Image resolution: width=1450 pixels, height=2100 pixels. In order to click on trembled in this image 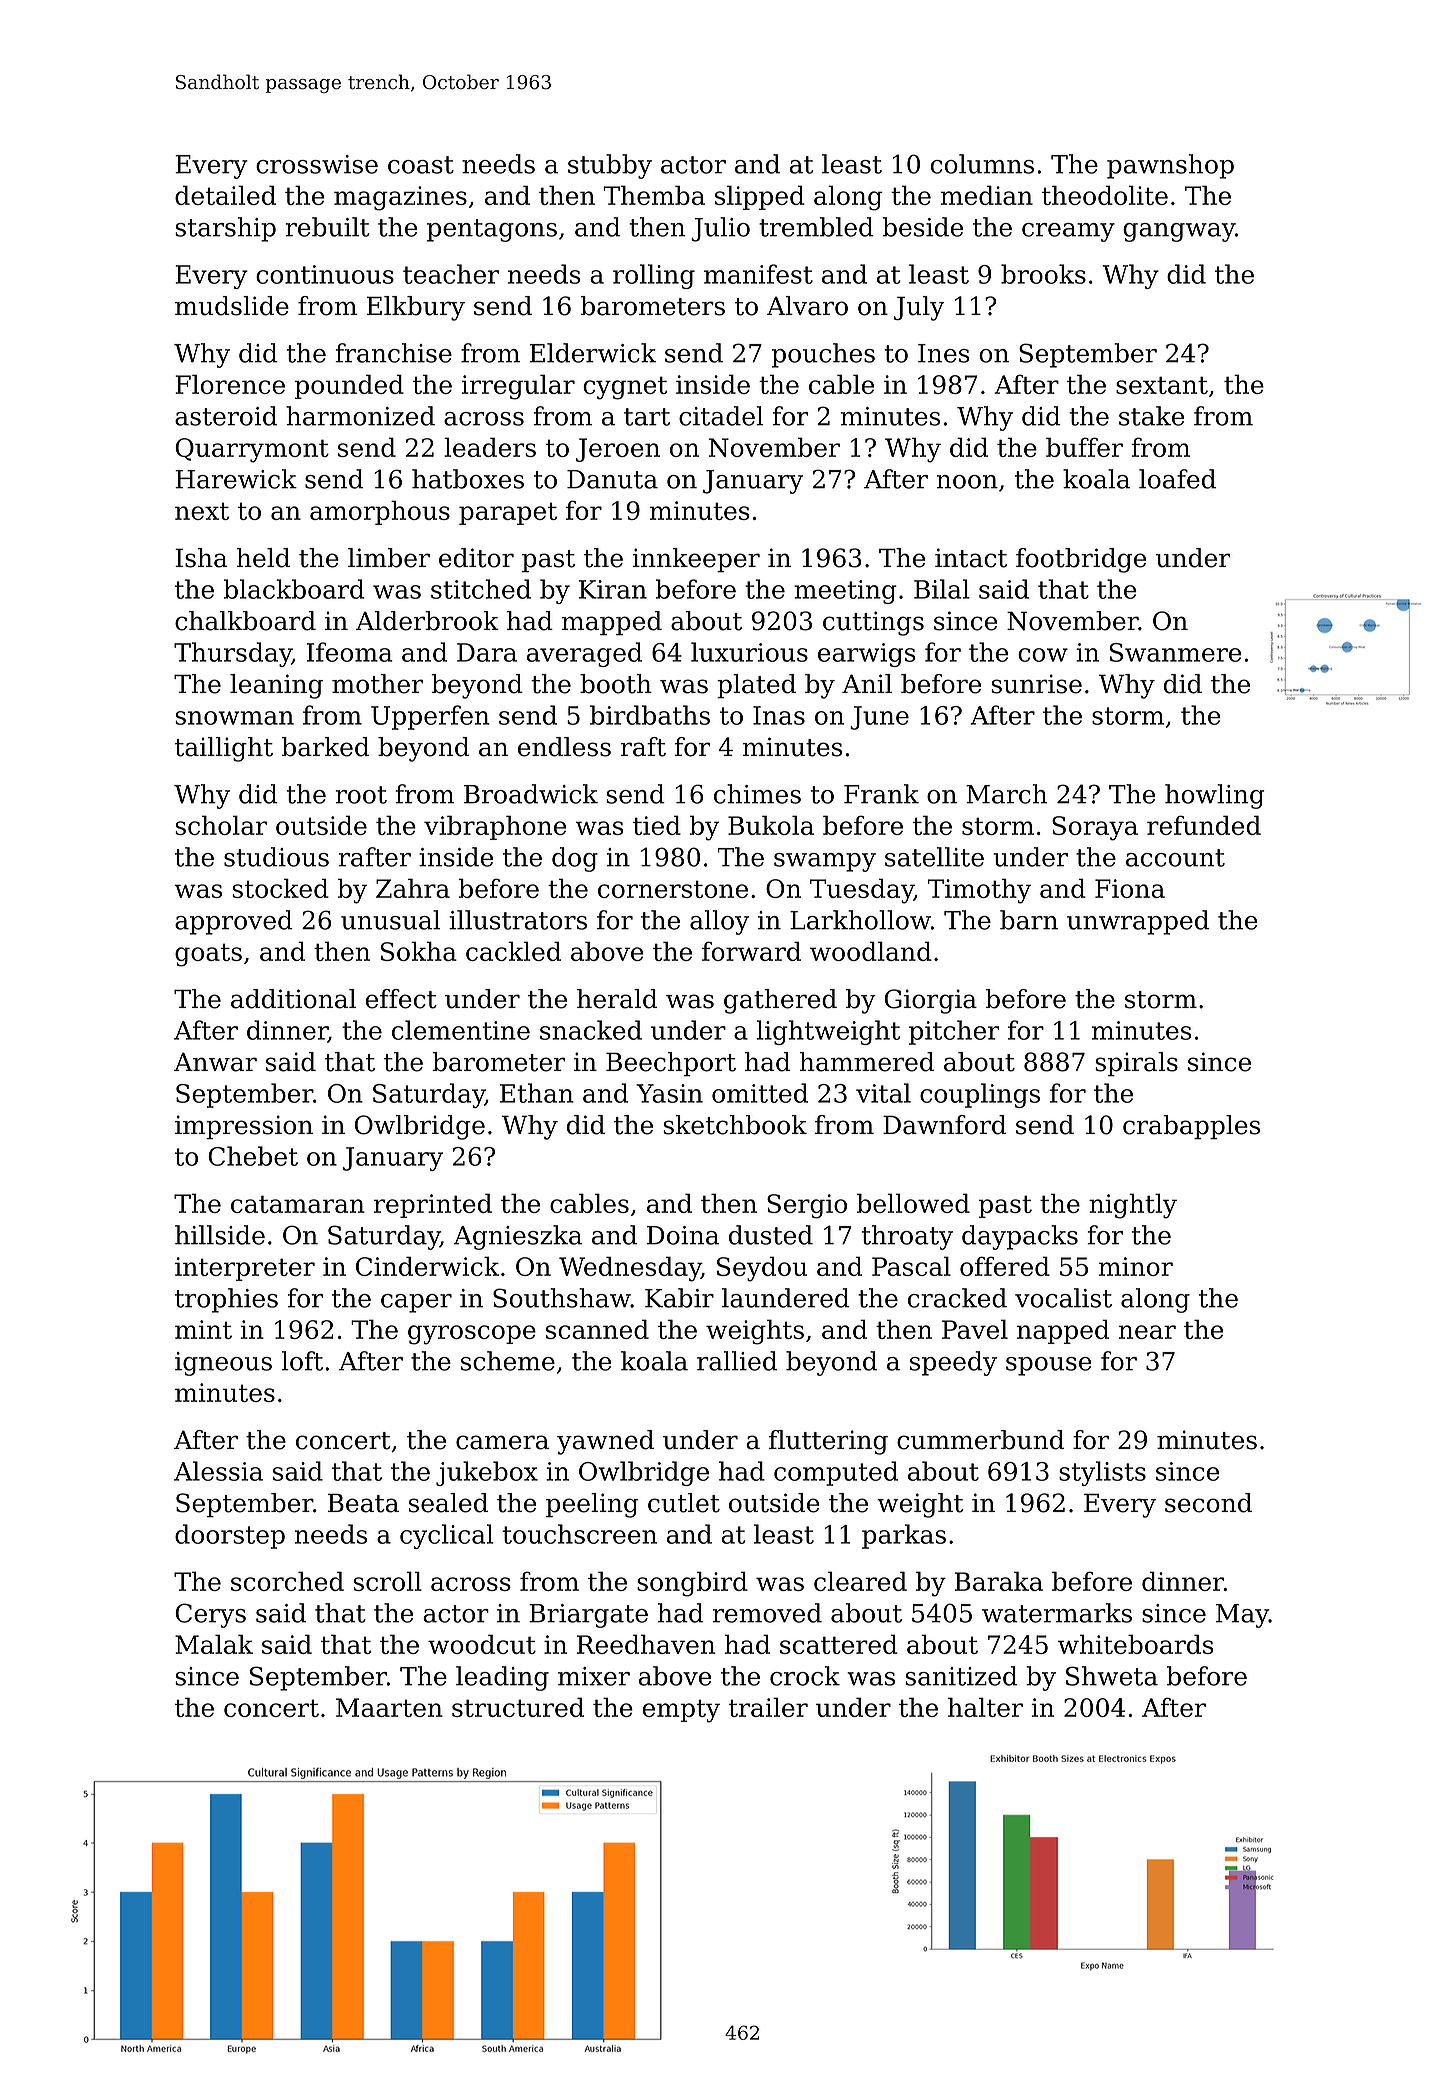, I will do `click(816, 227)`.
